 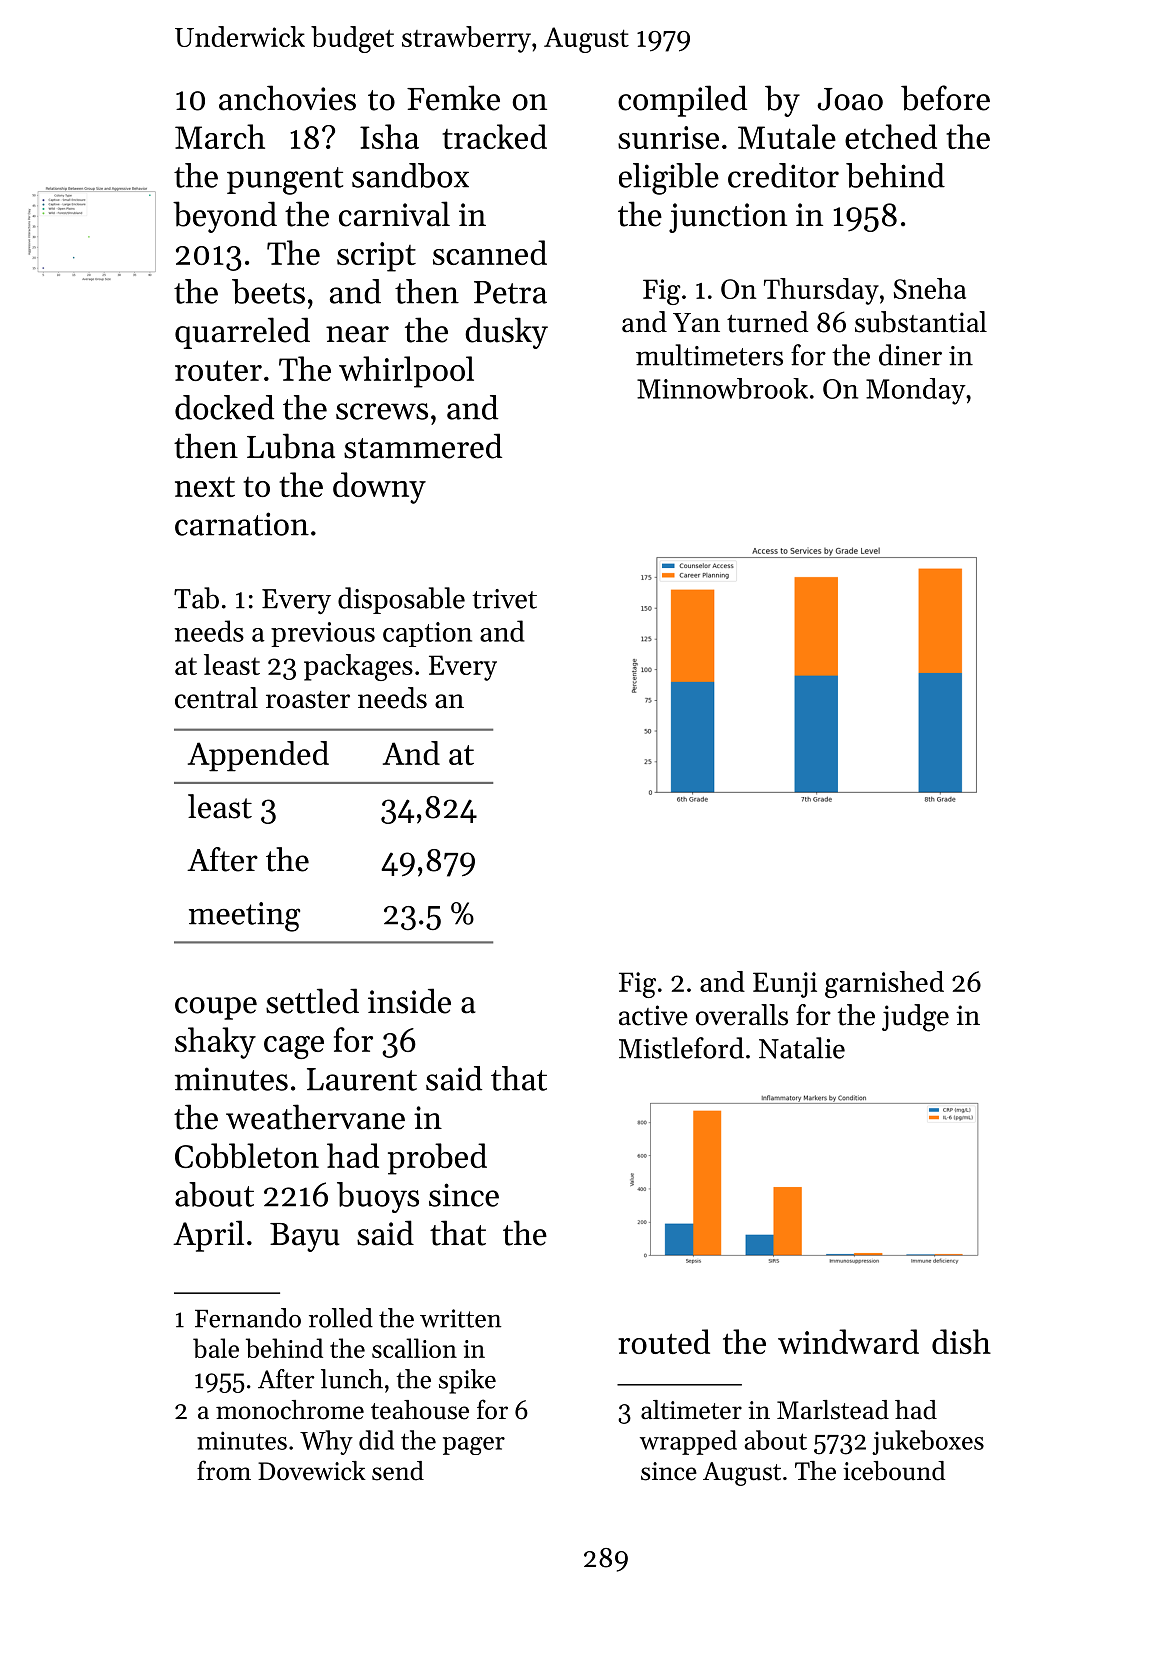 What do you see at coordinates (891, 136) in the page?
I see `etched` at bounding box center [891, 136].
